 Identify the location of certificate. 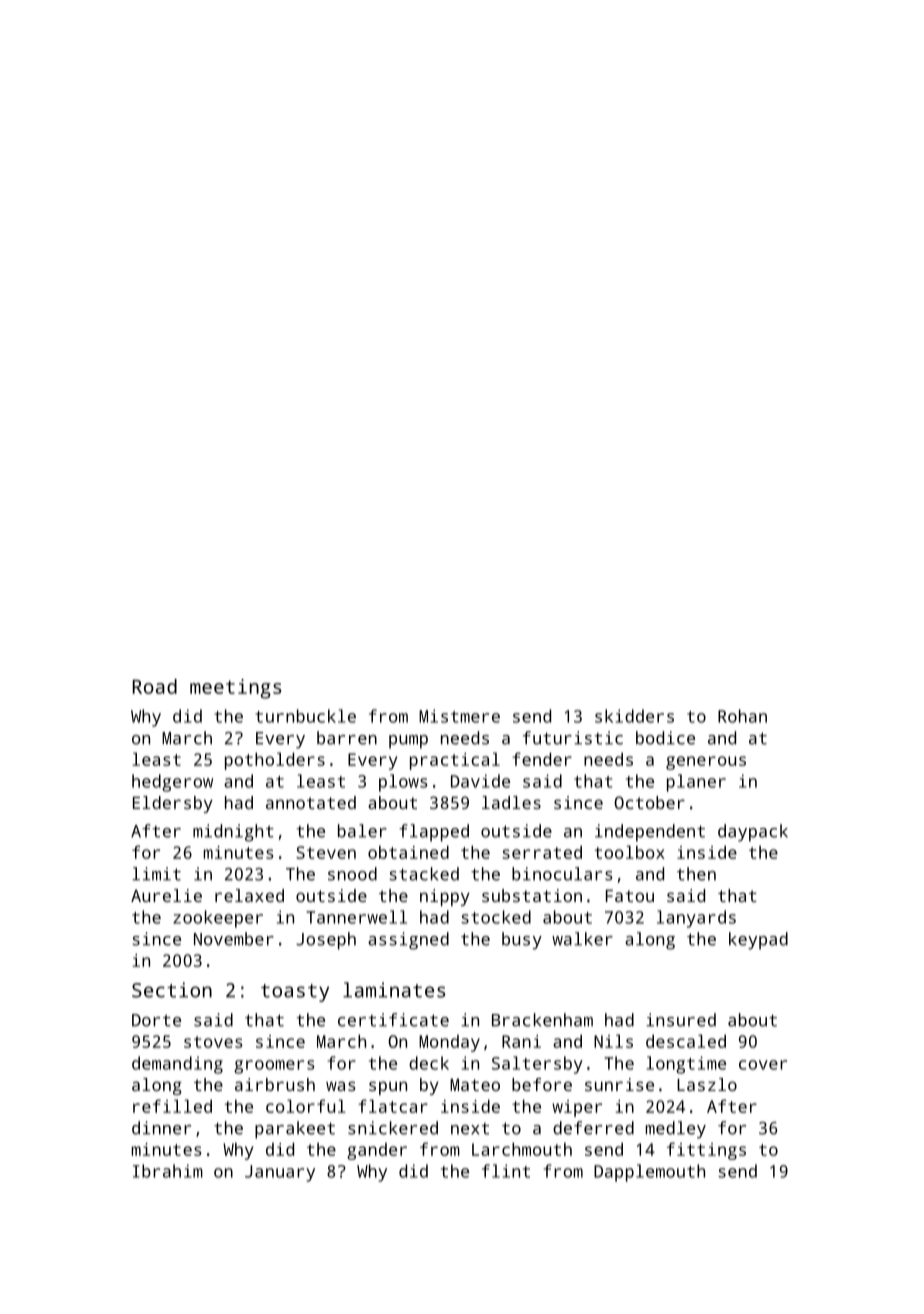
(393, 1020).
